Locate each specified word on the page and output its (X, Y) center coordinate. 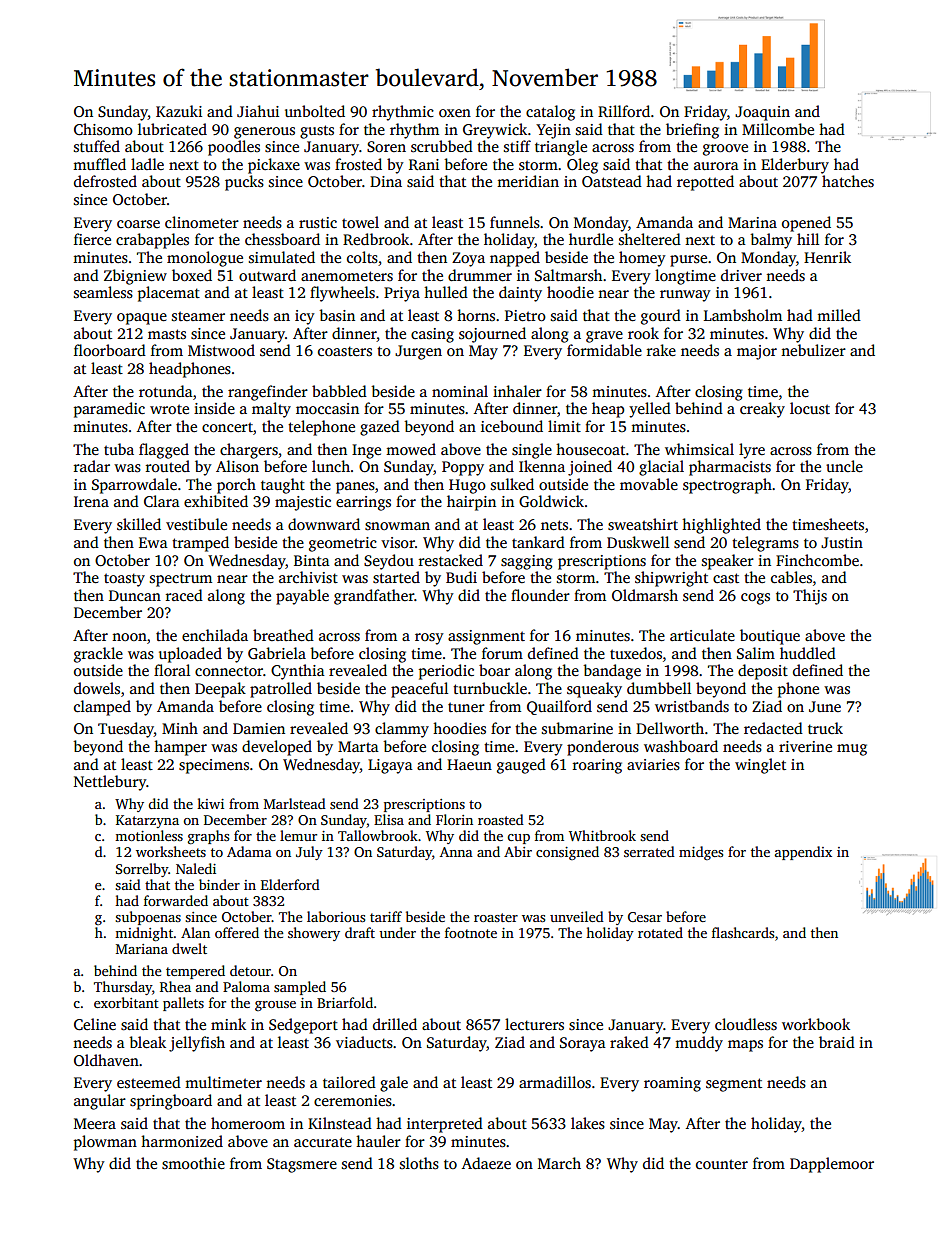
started (396, 577)
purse (688, 261)
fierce (92, 239)
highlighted (721, 526)
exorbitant (126, 1002)
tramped (200, 544)
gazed (380, 428)
